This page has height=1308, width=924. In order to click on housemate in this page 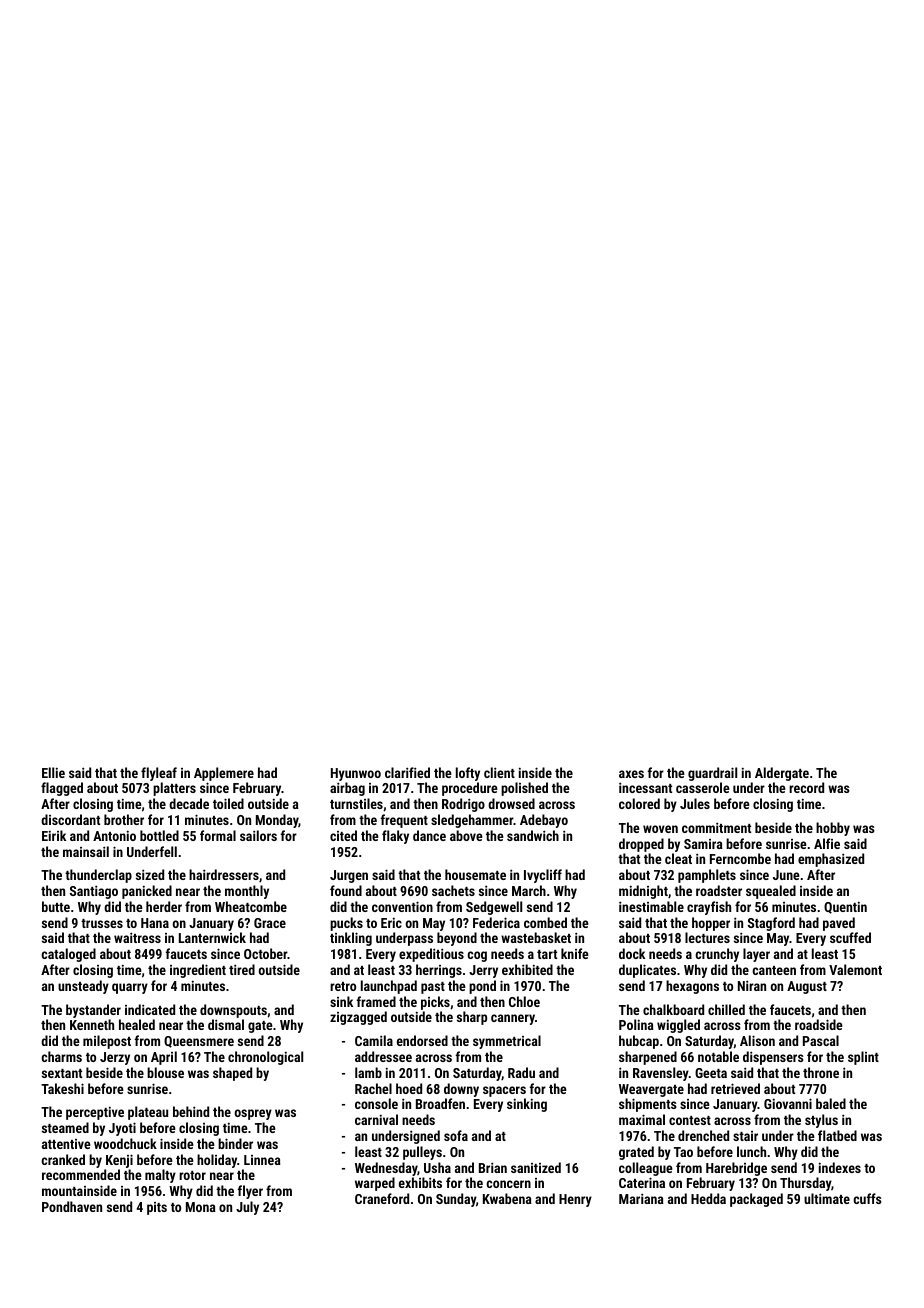, I will do `click(475, 874)`.
